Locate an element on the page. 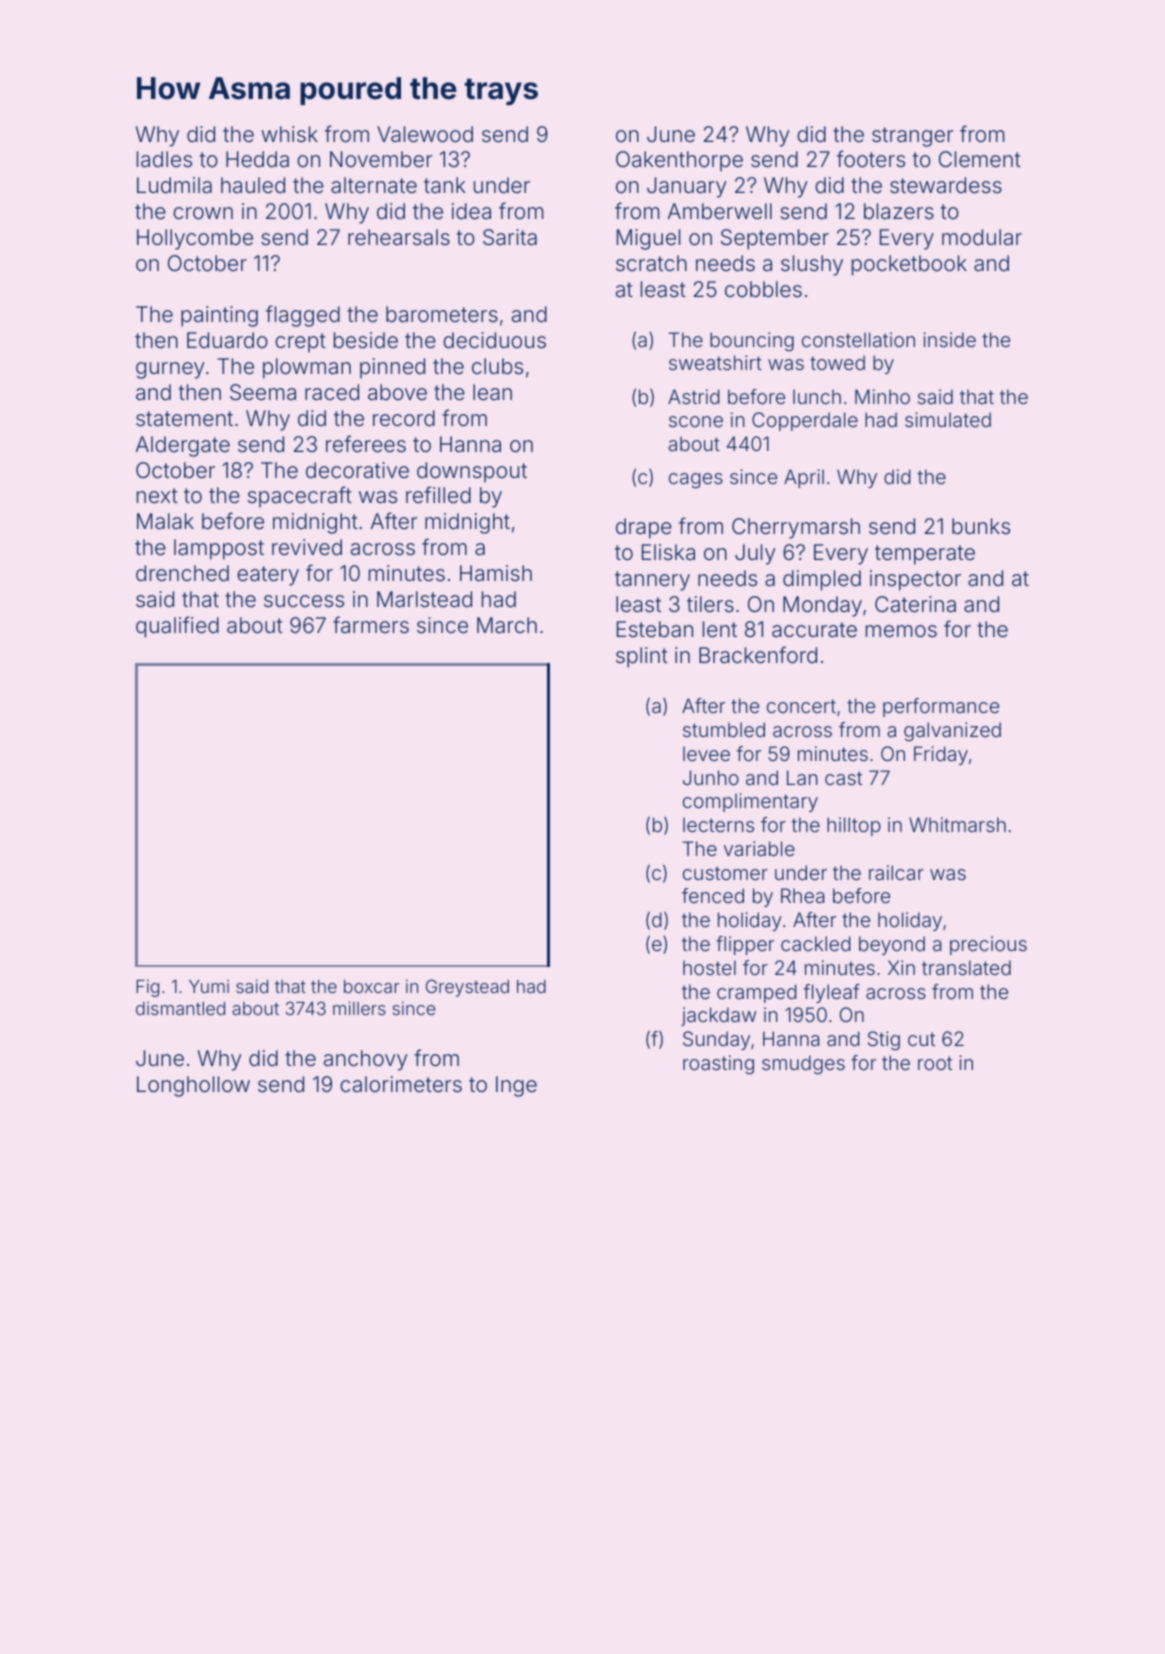 Image resolution: width=1165 pixels, height=1654 pixels. Valewood is located at coordinates (425, 134).
